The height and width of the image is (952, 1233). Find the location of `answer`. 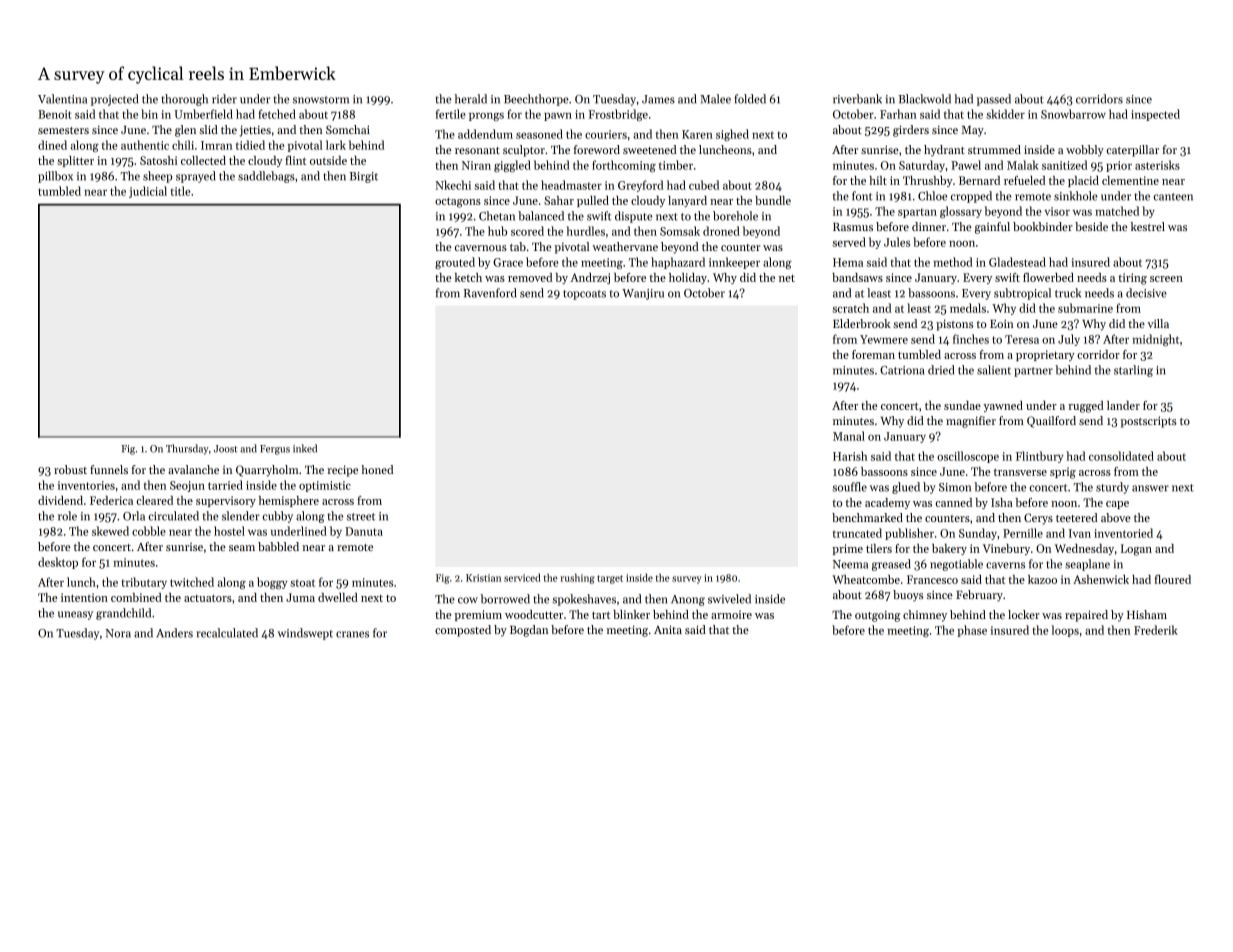

answer is located at coordinates (1150, 488).
